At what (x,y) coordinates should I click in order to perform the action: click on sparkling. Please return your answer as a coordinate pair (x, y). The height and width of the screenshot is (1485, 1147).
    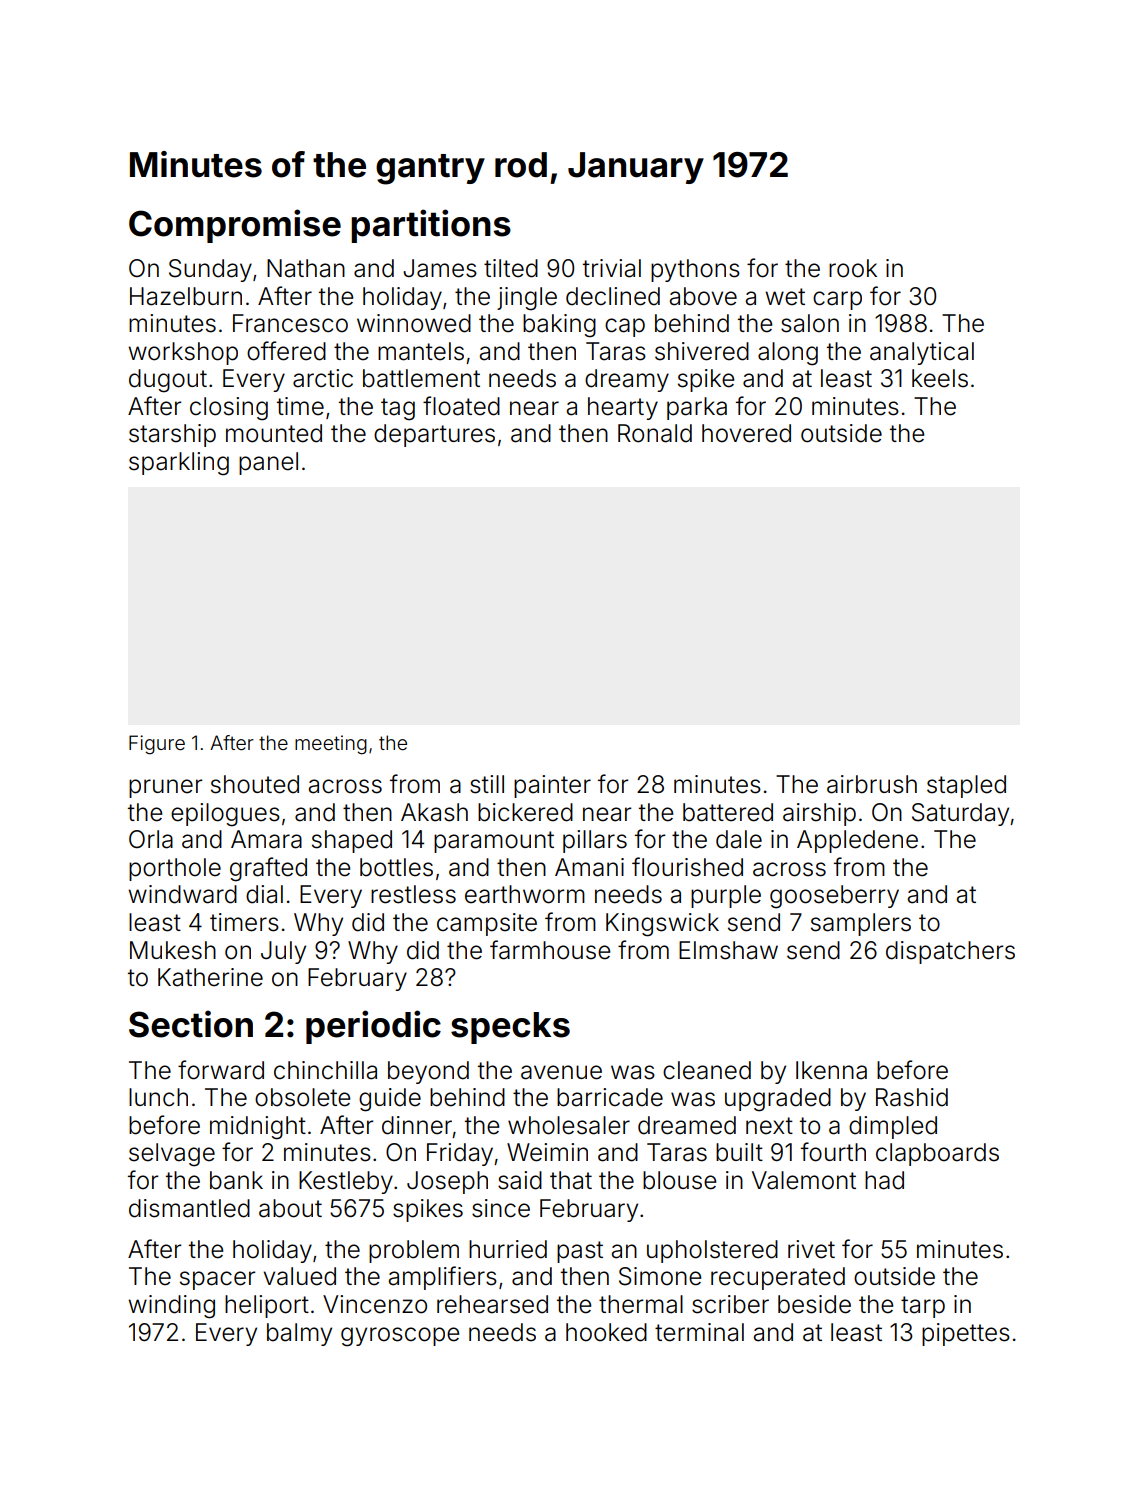
    Looking at the image, I should click on (179, 464).
